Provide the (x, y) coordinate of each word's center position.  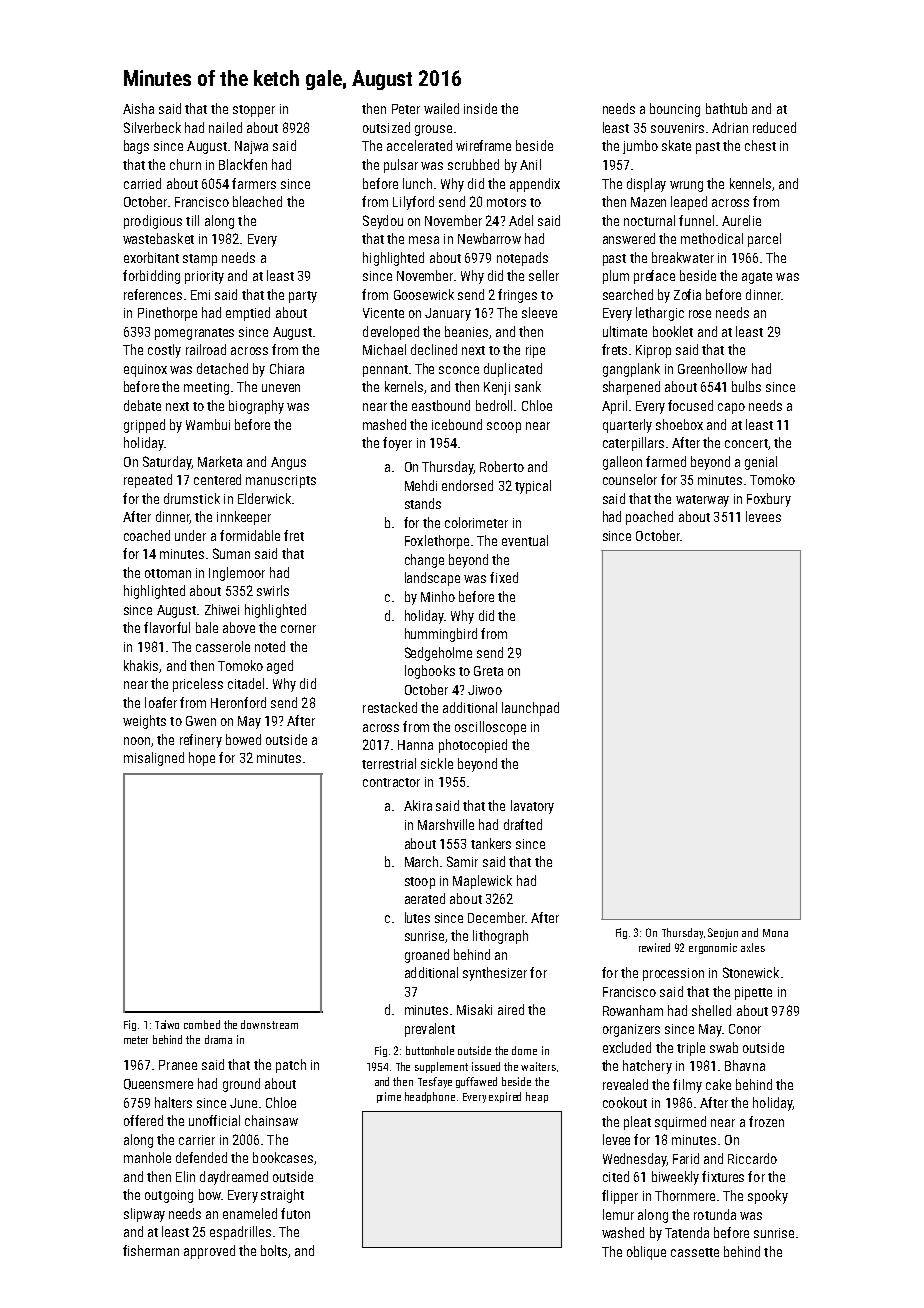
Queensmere (158, 1084)
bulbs (746, 386)
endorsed (467, 485)
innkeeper (244, 518)
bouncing (675, 110)
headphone (430, 1097)
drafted (523, 824)
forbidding (151, 277)
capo (731, 408)
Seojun (723, 933)
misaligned (154, 759)
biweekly (675, 1178)
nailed (225, 127)
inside (480, 108)
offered (143, 1120)
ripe (535, 351)
